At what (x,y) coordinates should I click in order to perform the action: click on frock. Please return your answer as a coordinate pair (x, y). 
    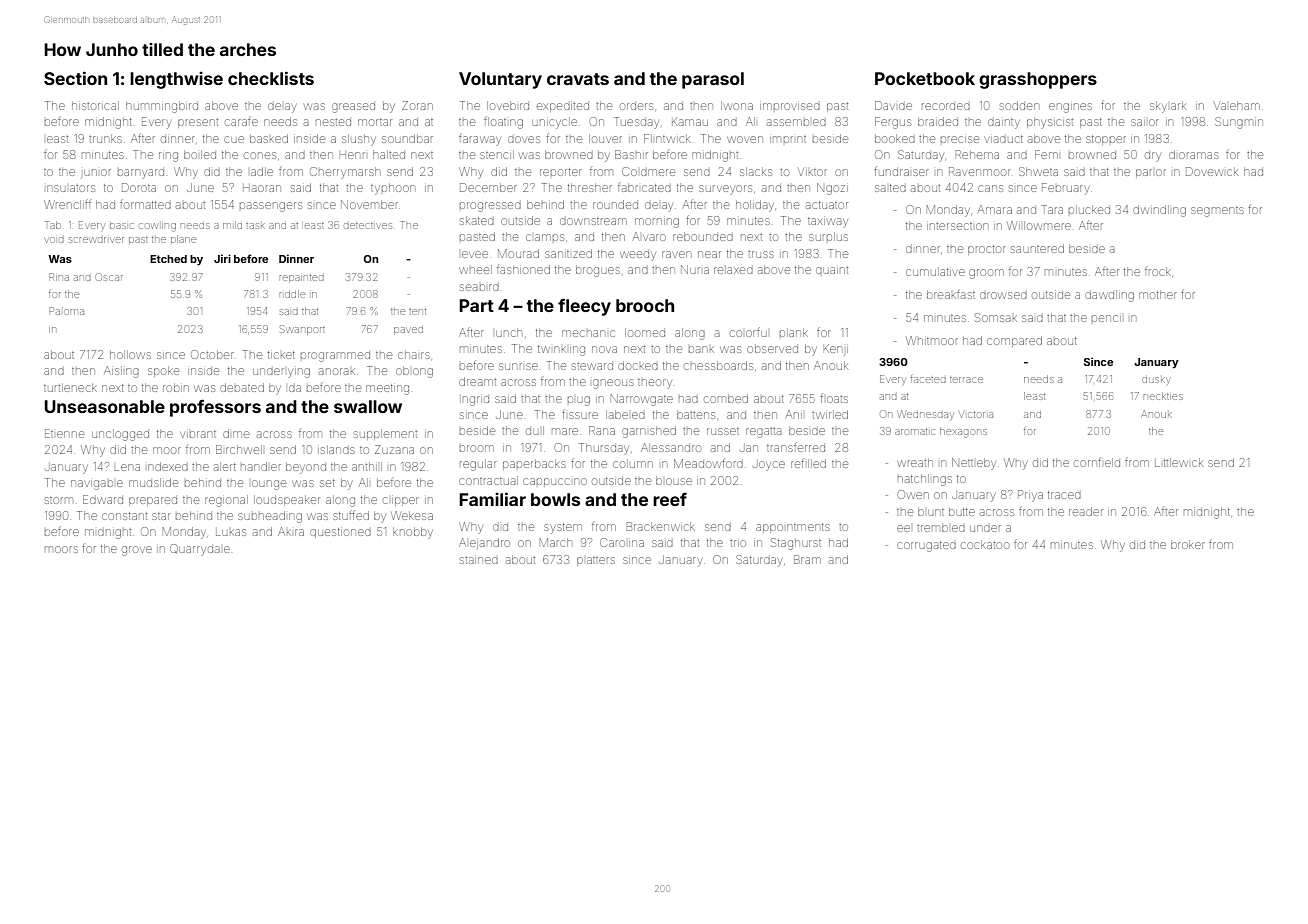
    Looking at the image, I should click on (1158, 271).
